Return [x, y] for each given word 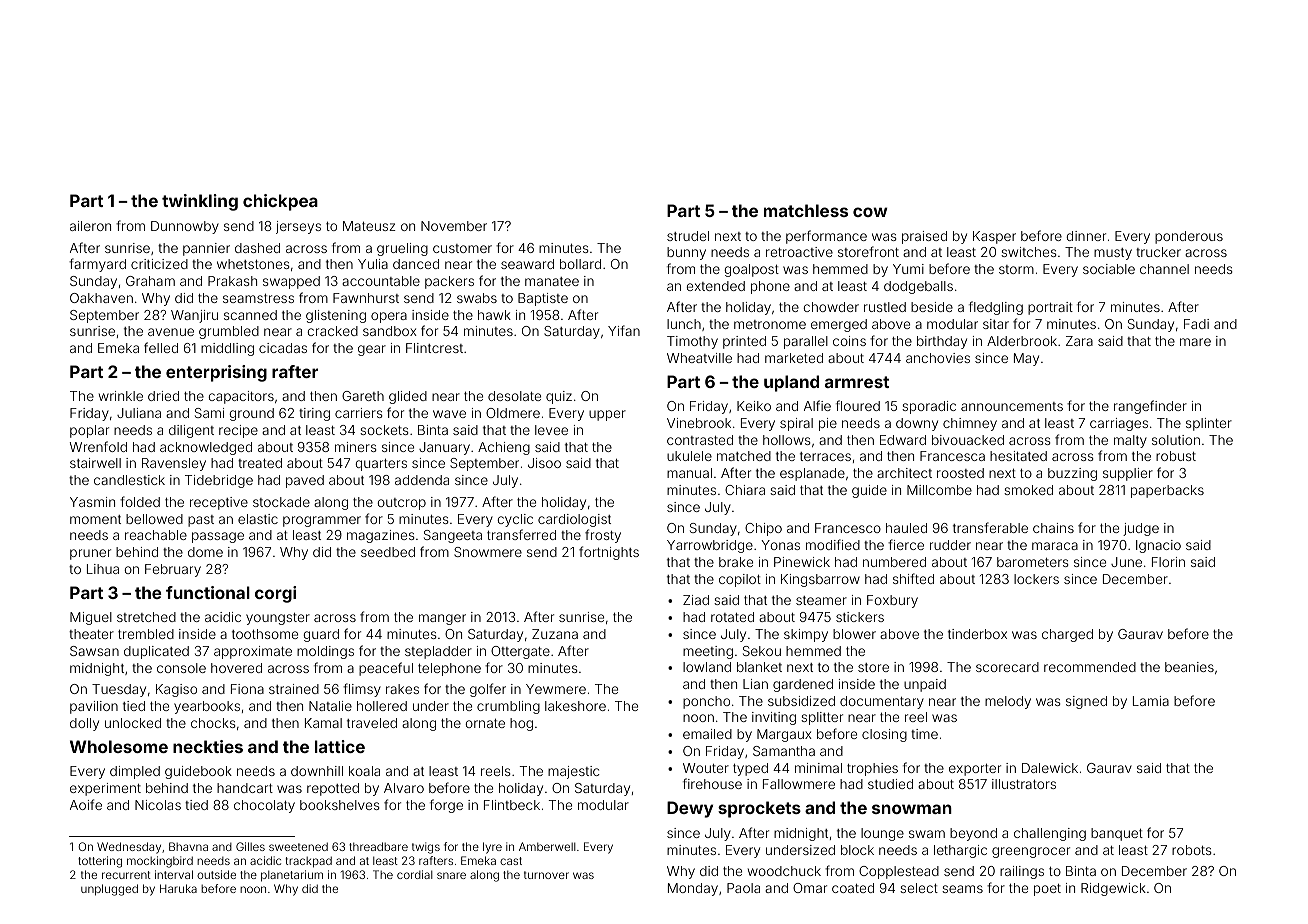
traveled [372, 723]
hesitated [1018, 456]
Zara [1079, 341]
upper [607, 415]
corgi [275, 594]
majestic [573, 772]
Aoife [86, 804]
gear [372, 350]
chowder [831, 307]
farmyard [97, 265]
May [1026, 359]
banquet [1117, 834]
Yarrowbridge [710, 546]
